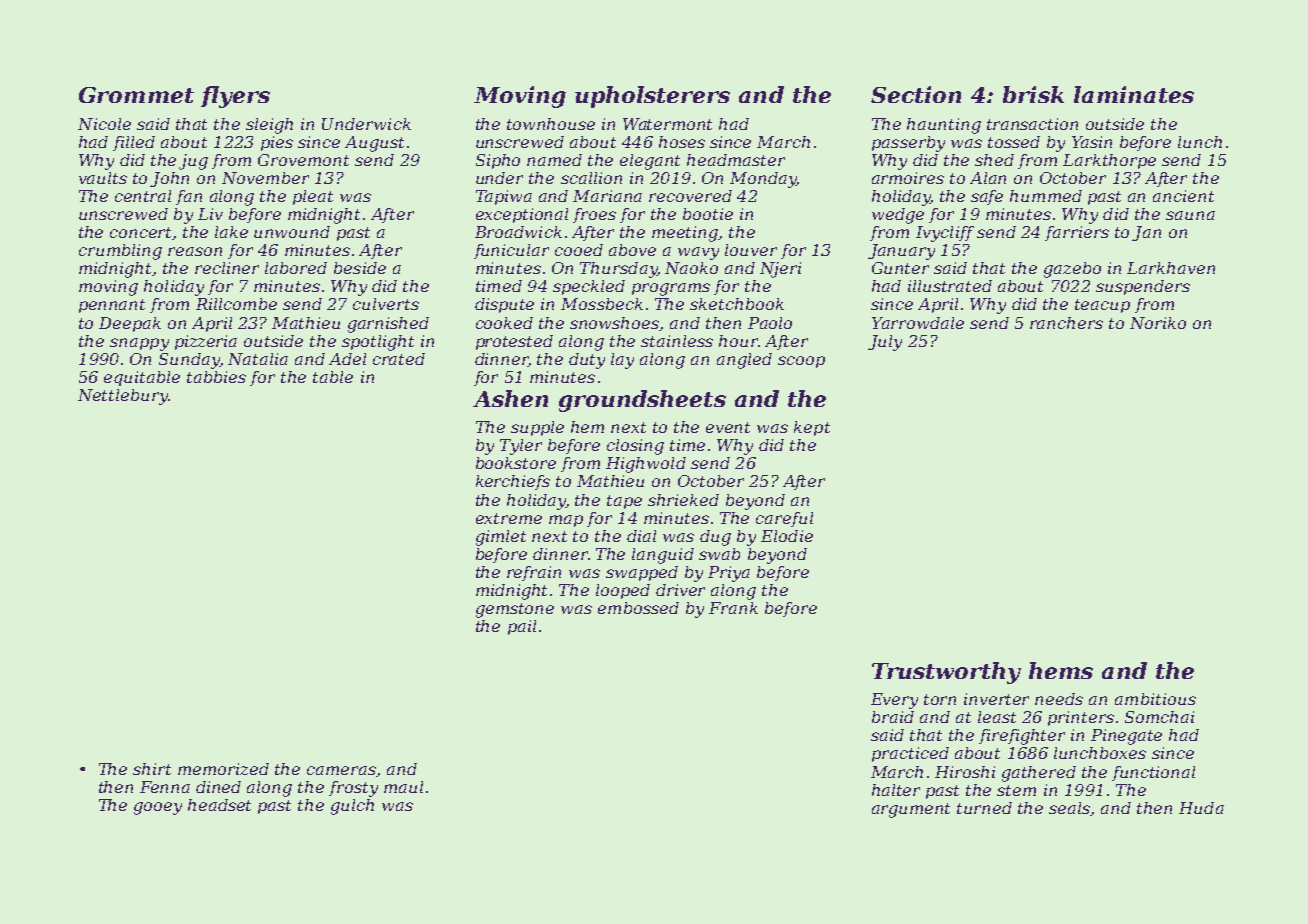 The height and width of the image is (924, 1308). Describe the element at coordinates (352, 807) in the image. I see `gulch` at that location.
